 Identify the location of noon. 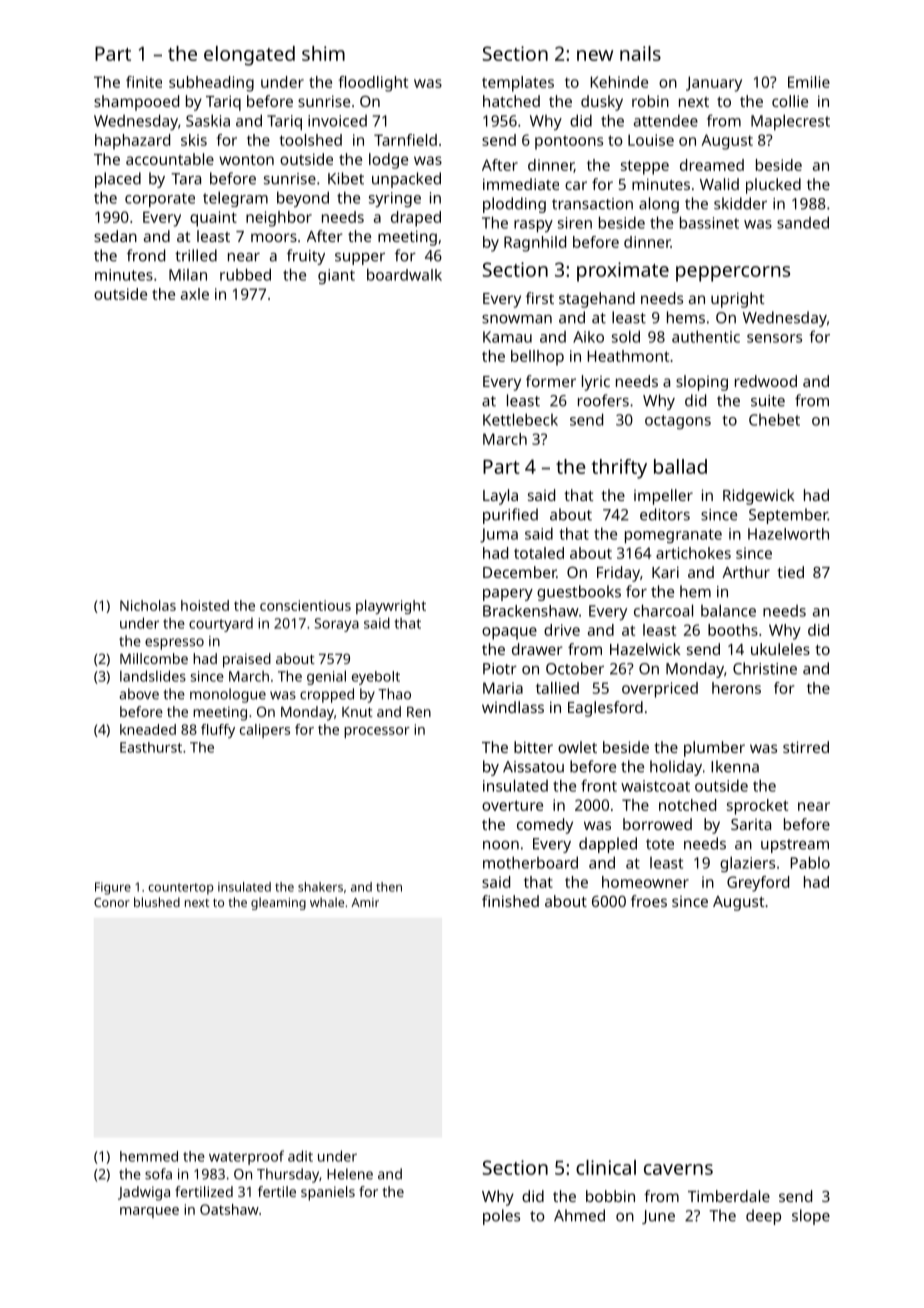
(501, 845).
